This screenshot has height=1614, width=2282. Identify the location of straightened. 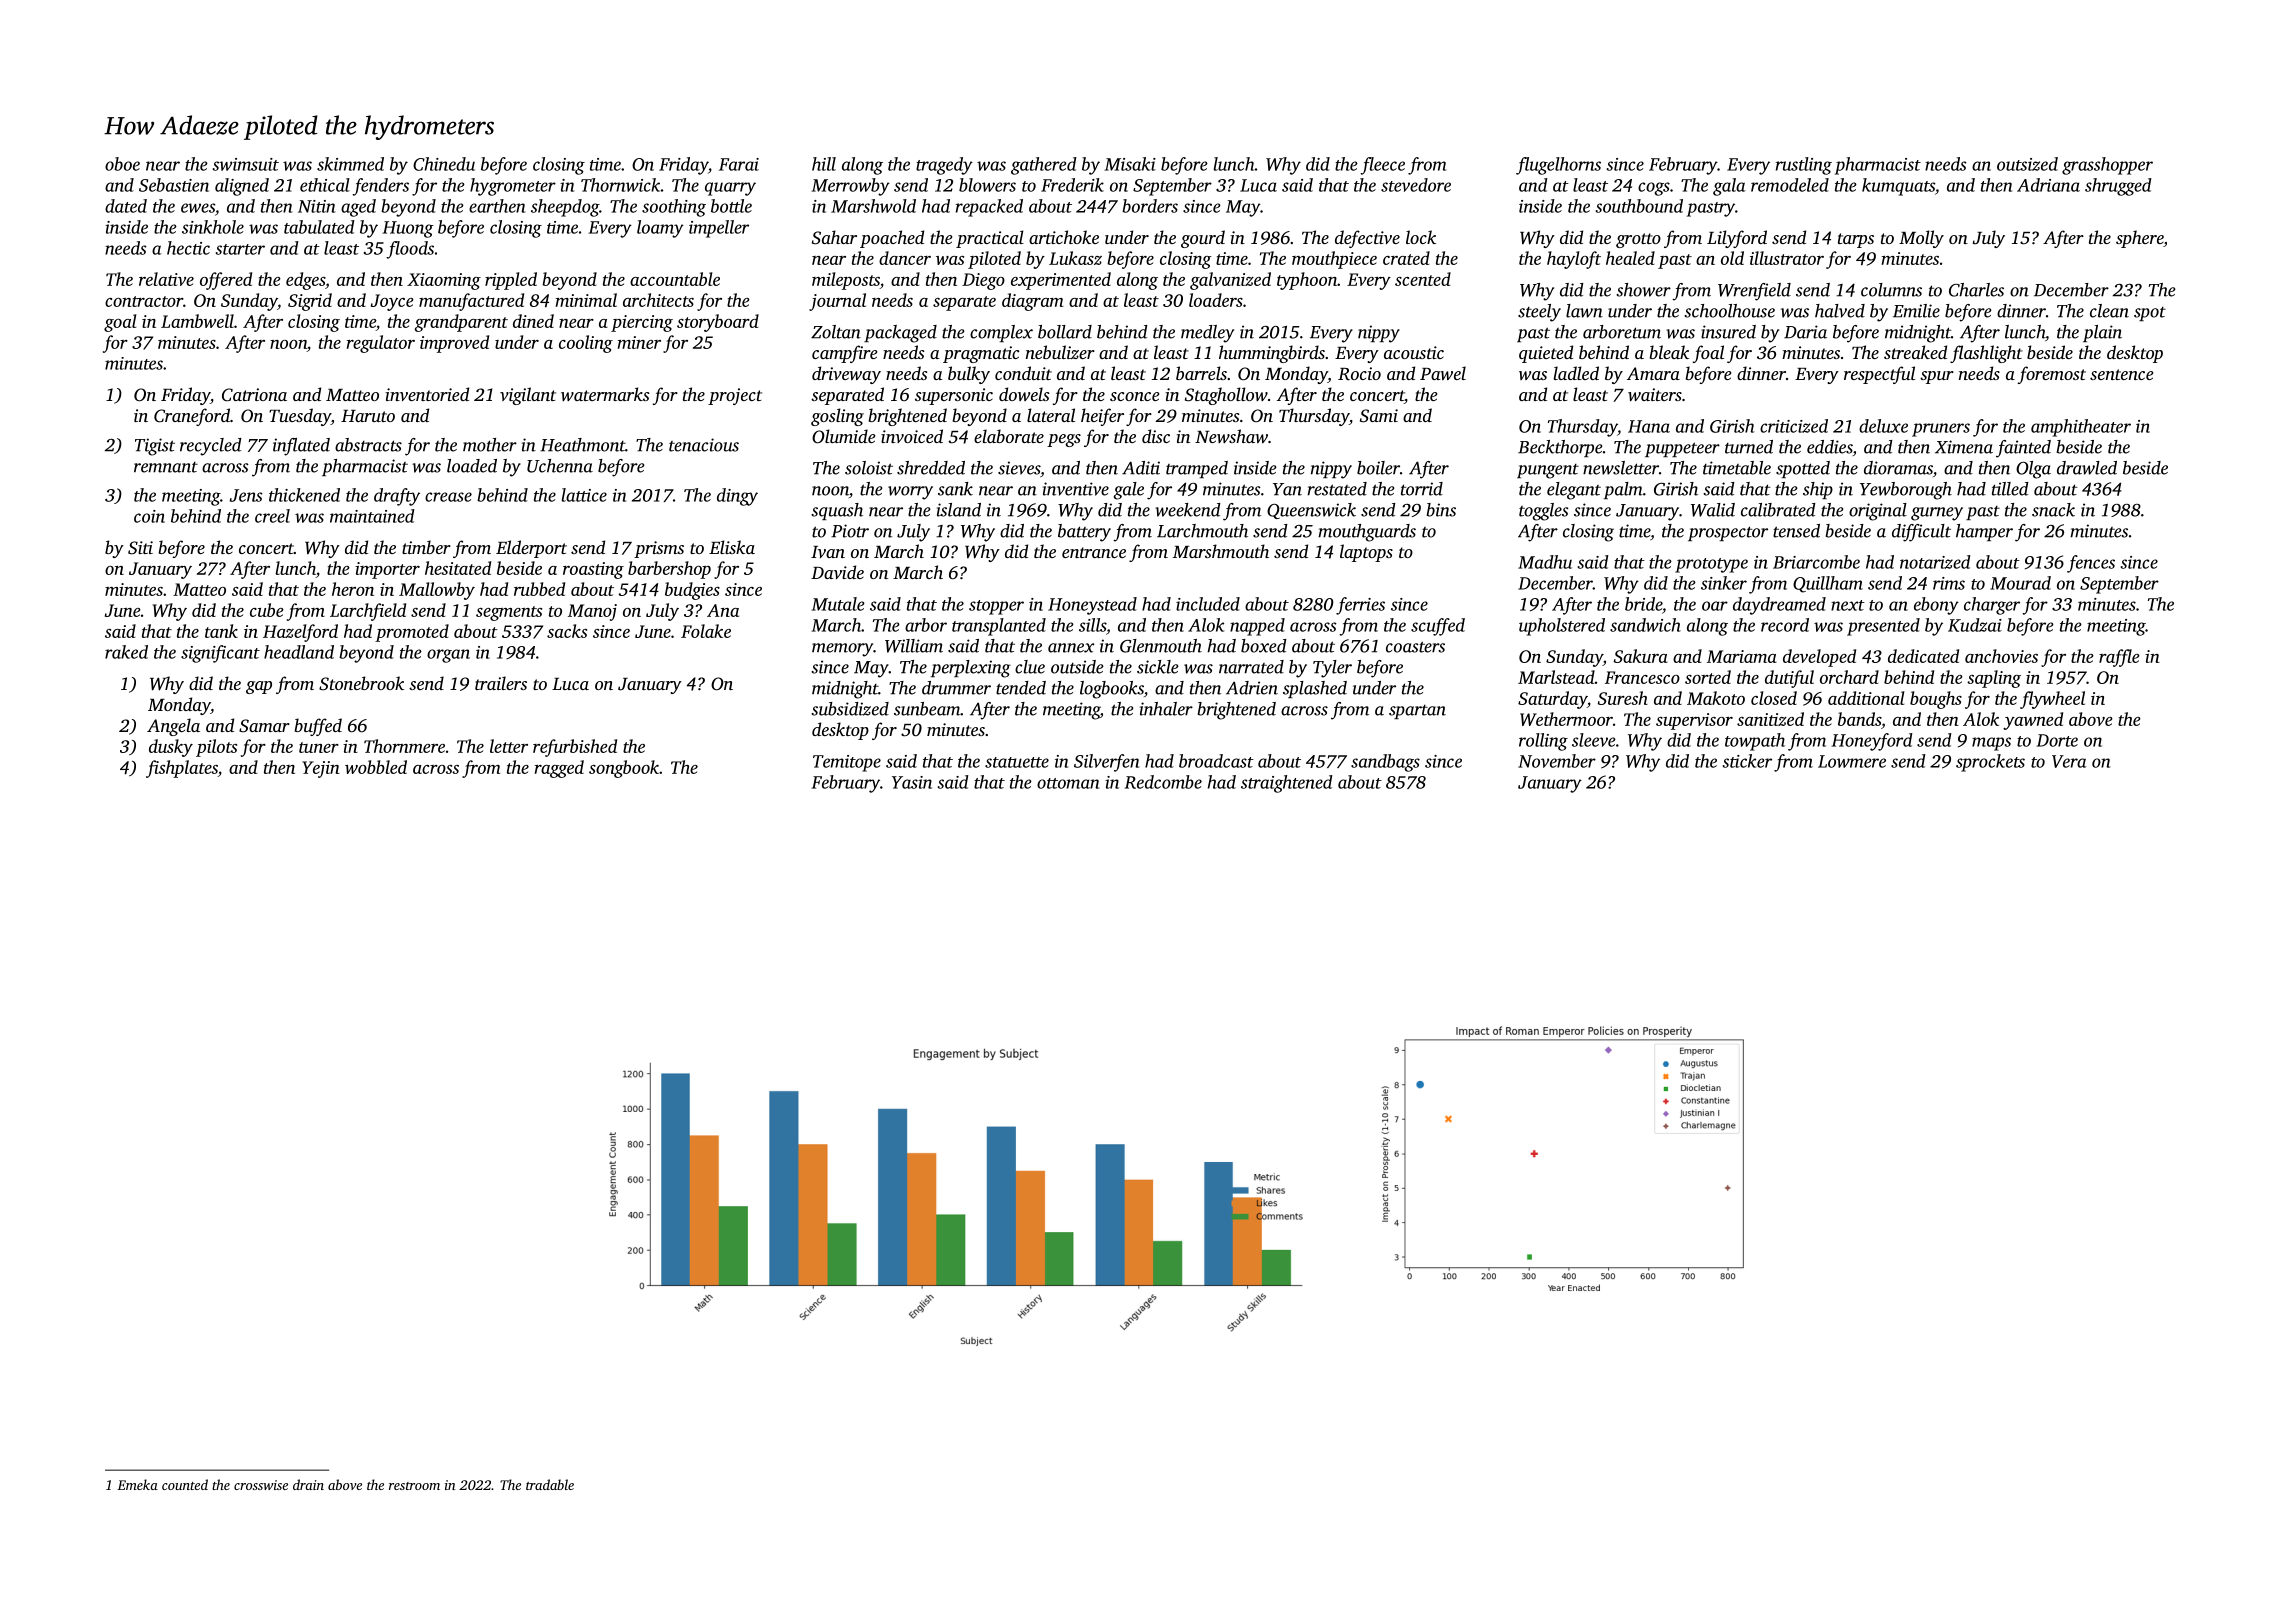
(1287, 784).
